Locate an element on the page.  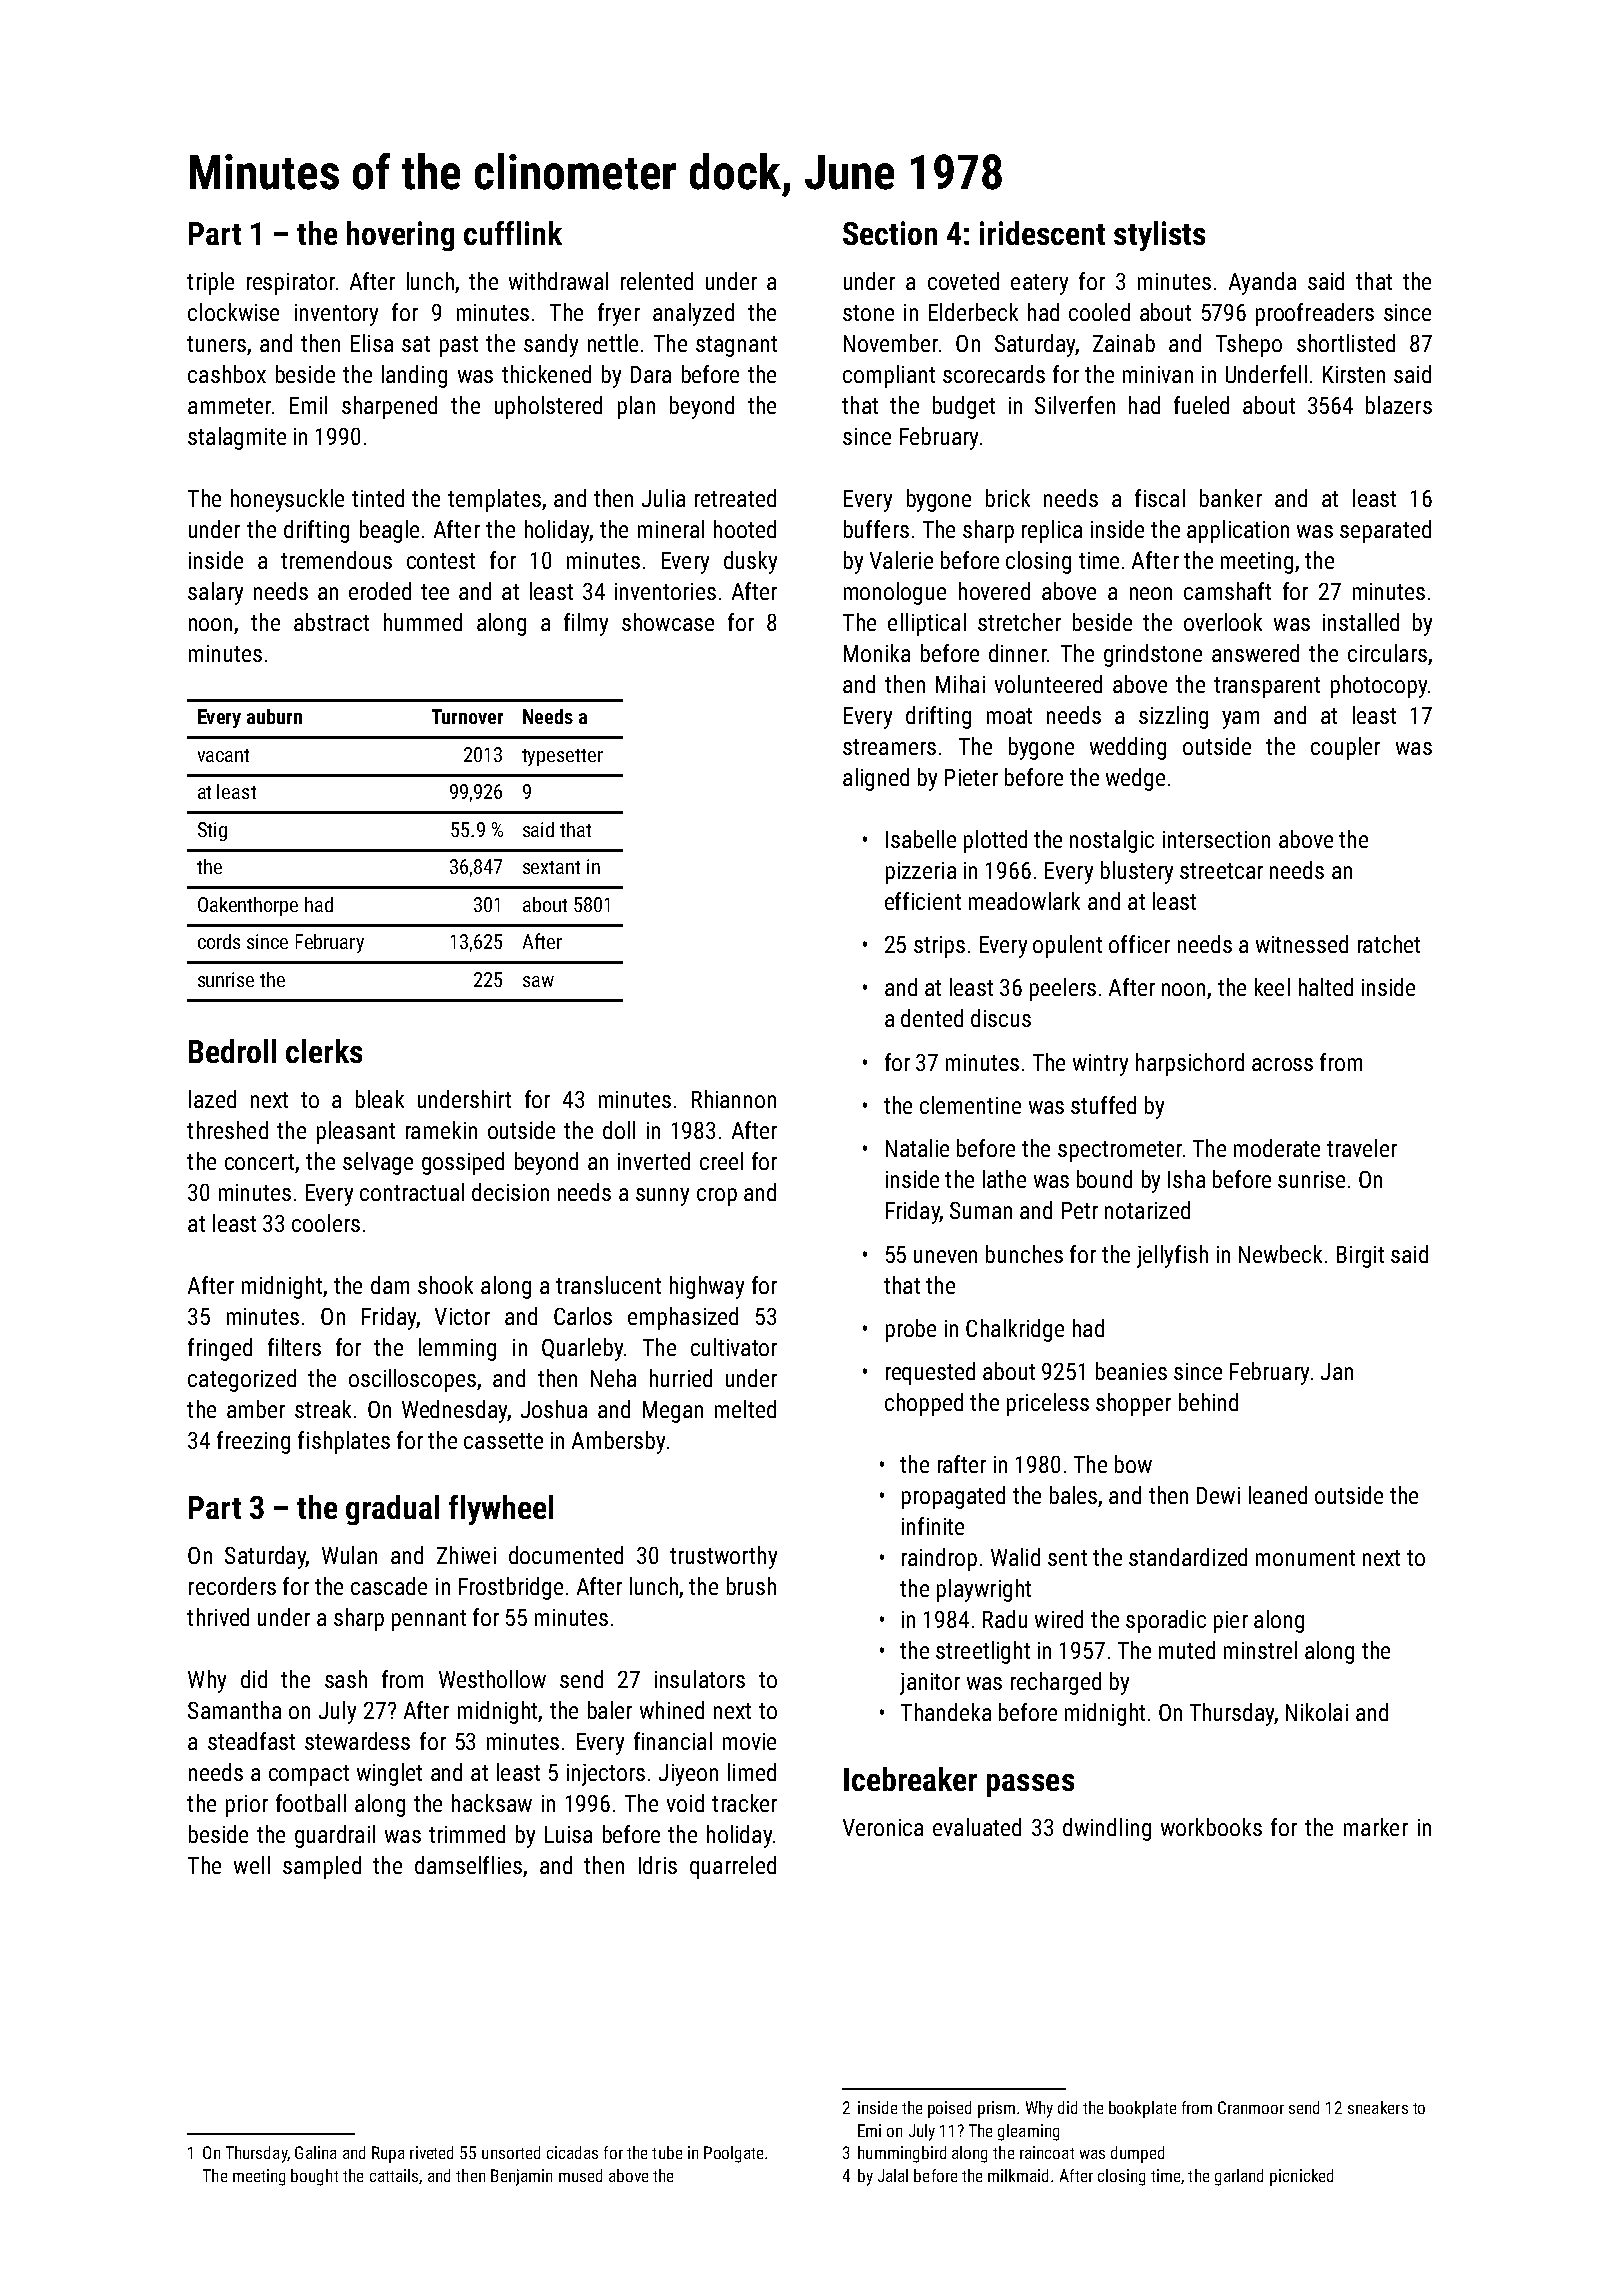
decision is located at coordinates (510, 1192).
